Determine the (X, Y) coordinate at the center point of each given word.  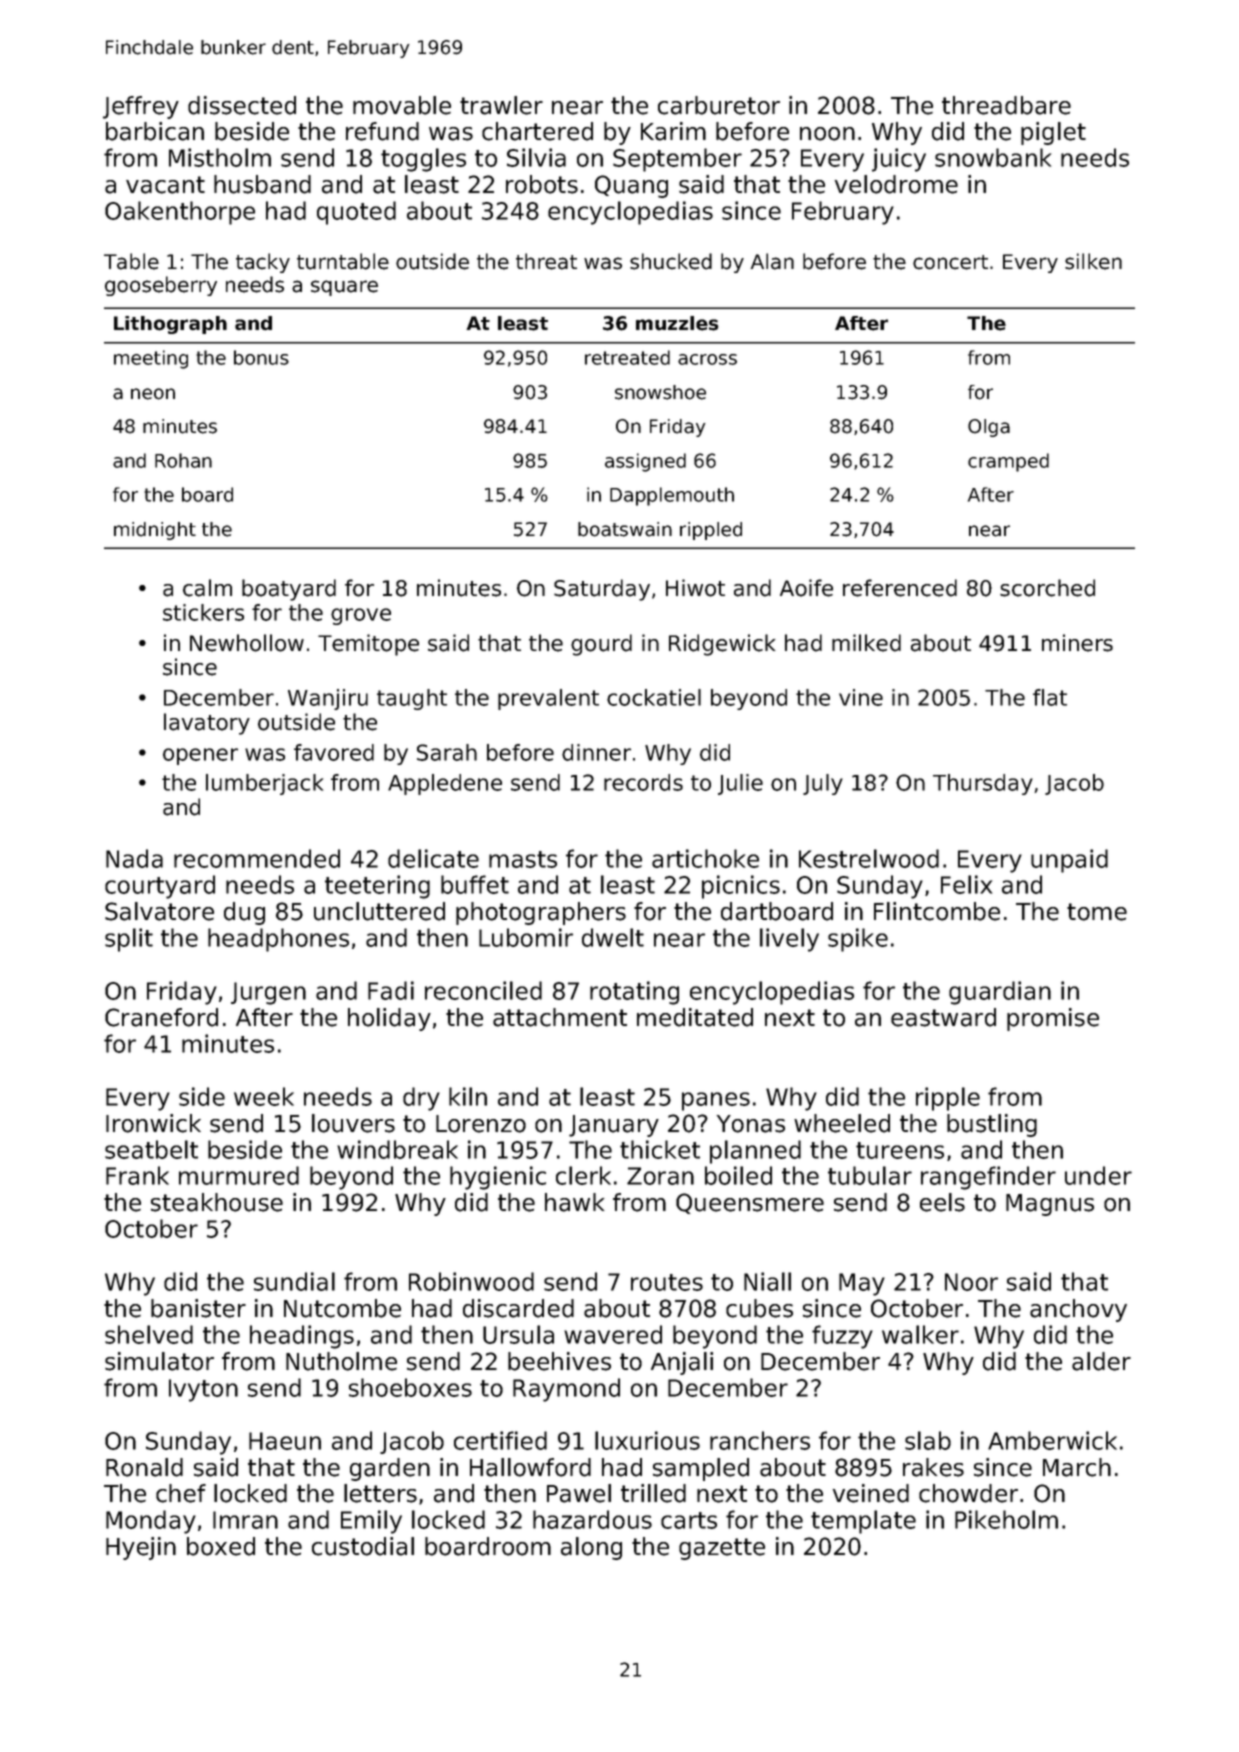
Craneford (161, 1017)
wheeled (842, 1123)
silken (1093, 261)
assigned (645, 462)
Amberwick (1052, 1440)
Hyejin (141, 1548)
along (591, 1548)
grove (361, 616)
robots (542, 184)
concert (950, 262)
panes (716, 1101)
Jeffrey (141, 107)
